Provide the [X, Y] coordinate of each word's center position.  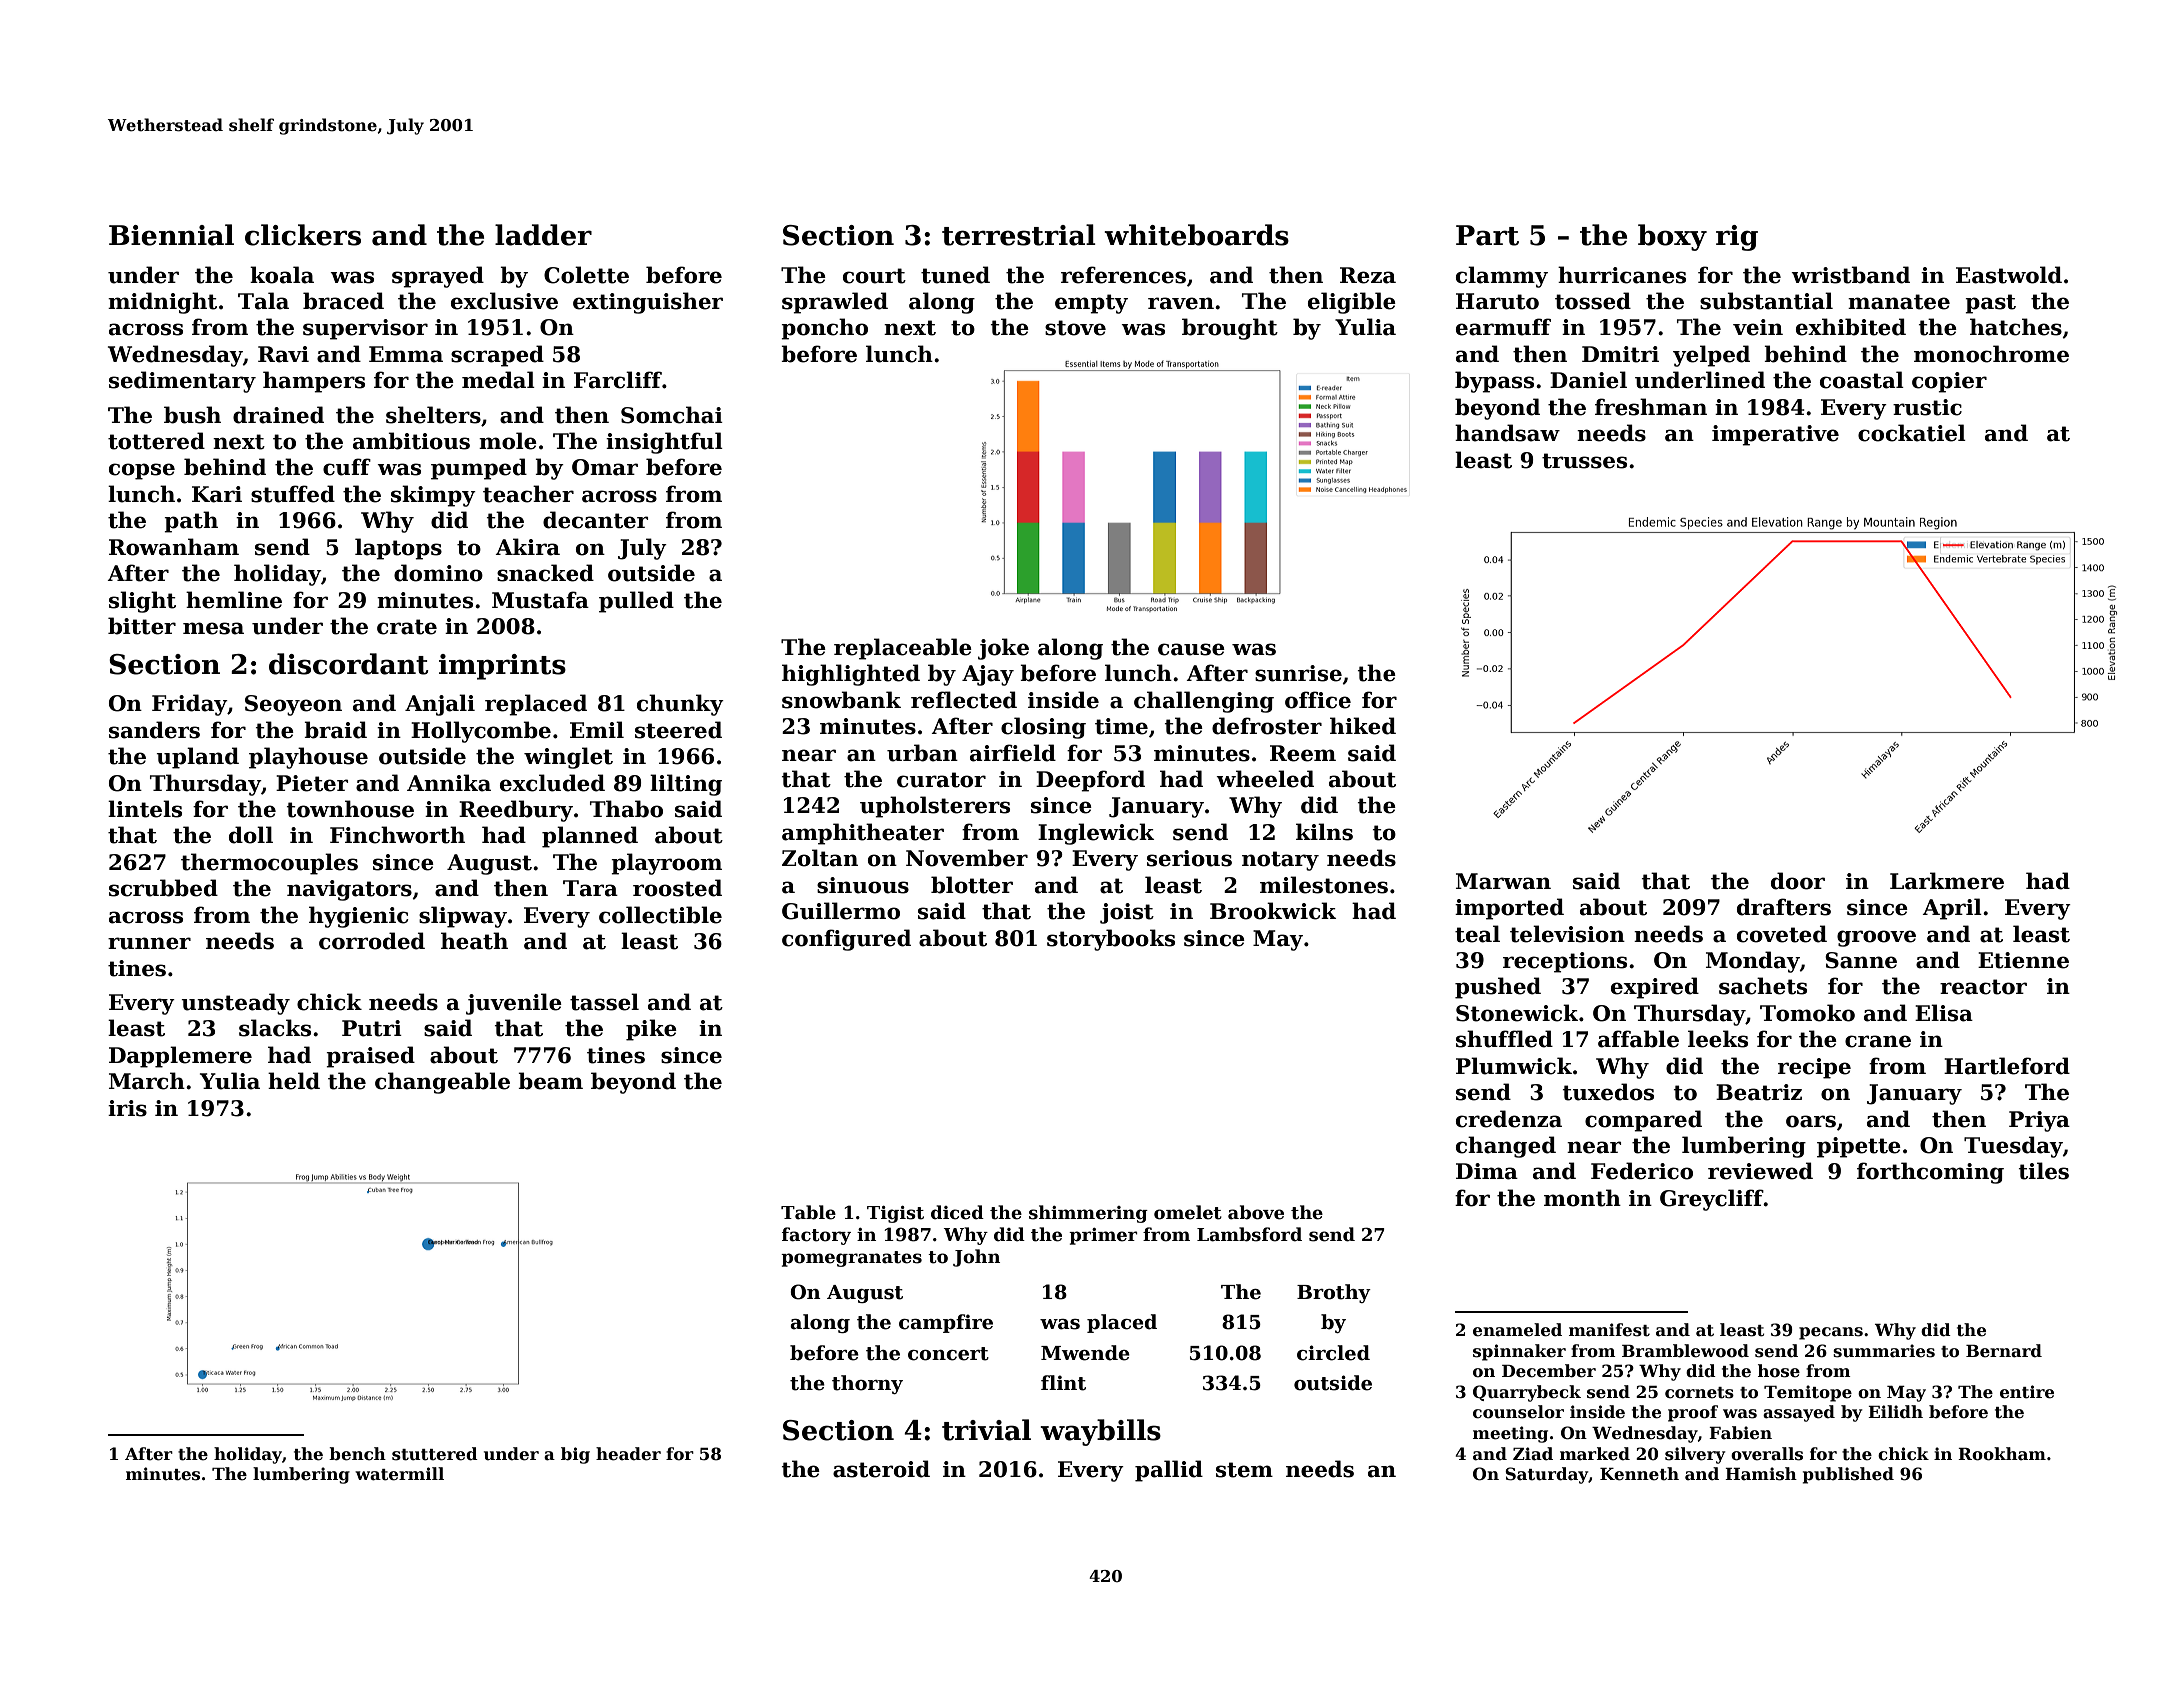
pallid [1169, 1471]
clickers [303, 235]
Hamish [1761, 1474]
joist [1127, 913]
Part [1487, 235]
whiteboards [1196, 235]
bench [357, 1454]
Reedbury [516, 811]
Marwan [1503, 881]
